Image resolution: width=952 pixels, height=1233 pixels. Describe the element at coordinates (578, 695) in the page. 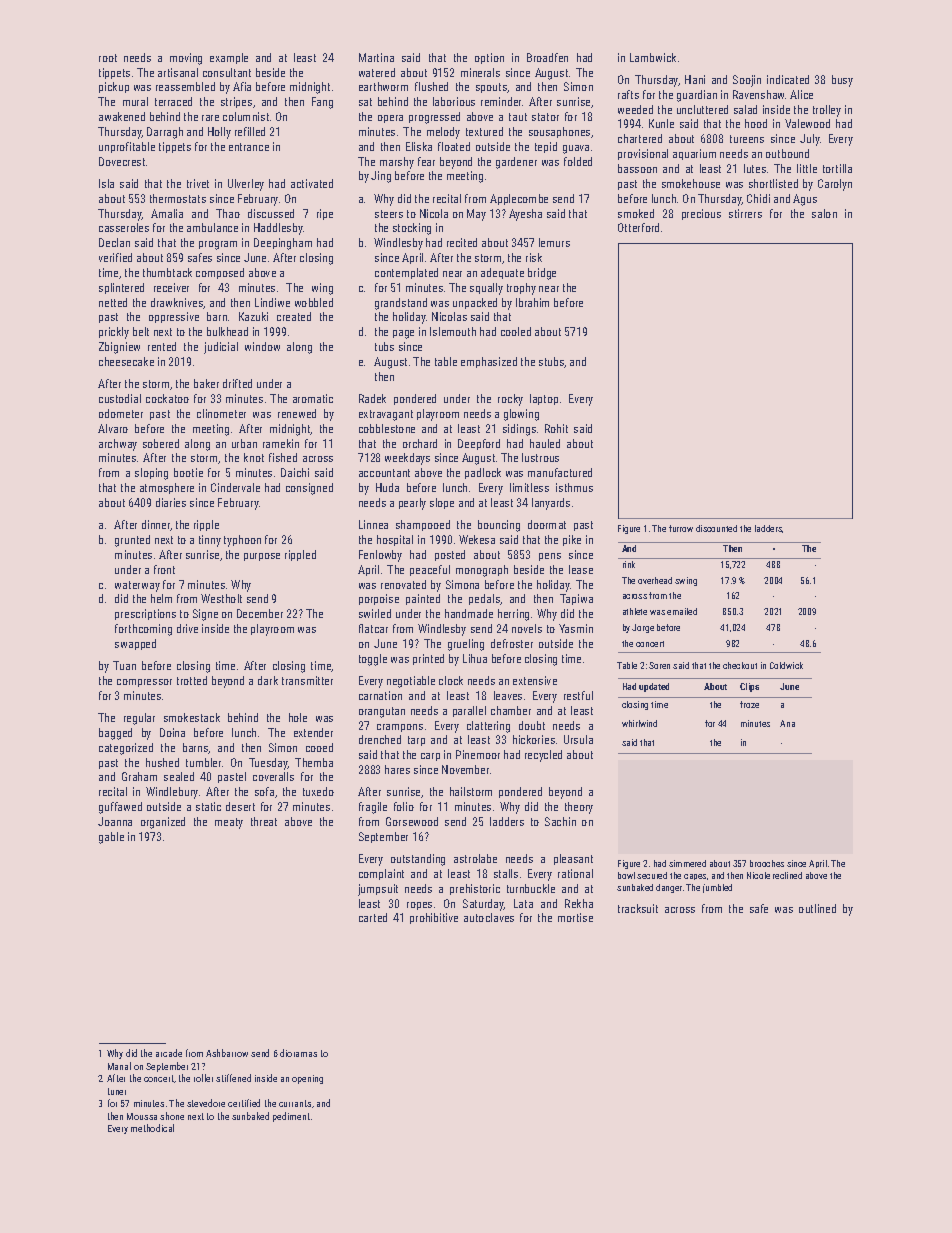

I see `restful` at that location.
